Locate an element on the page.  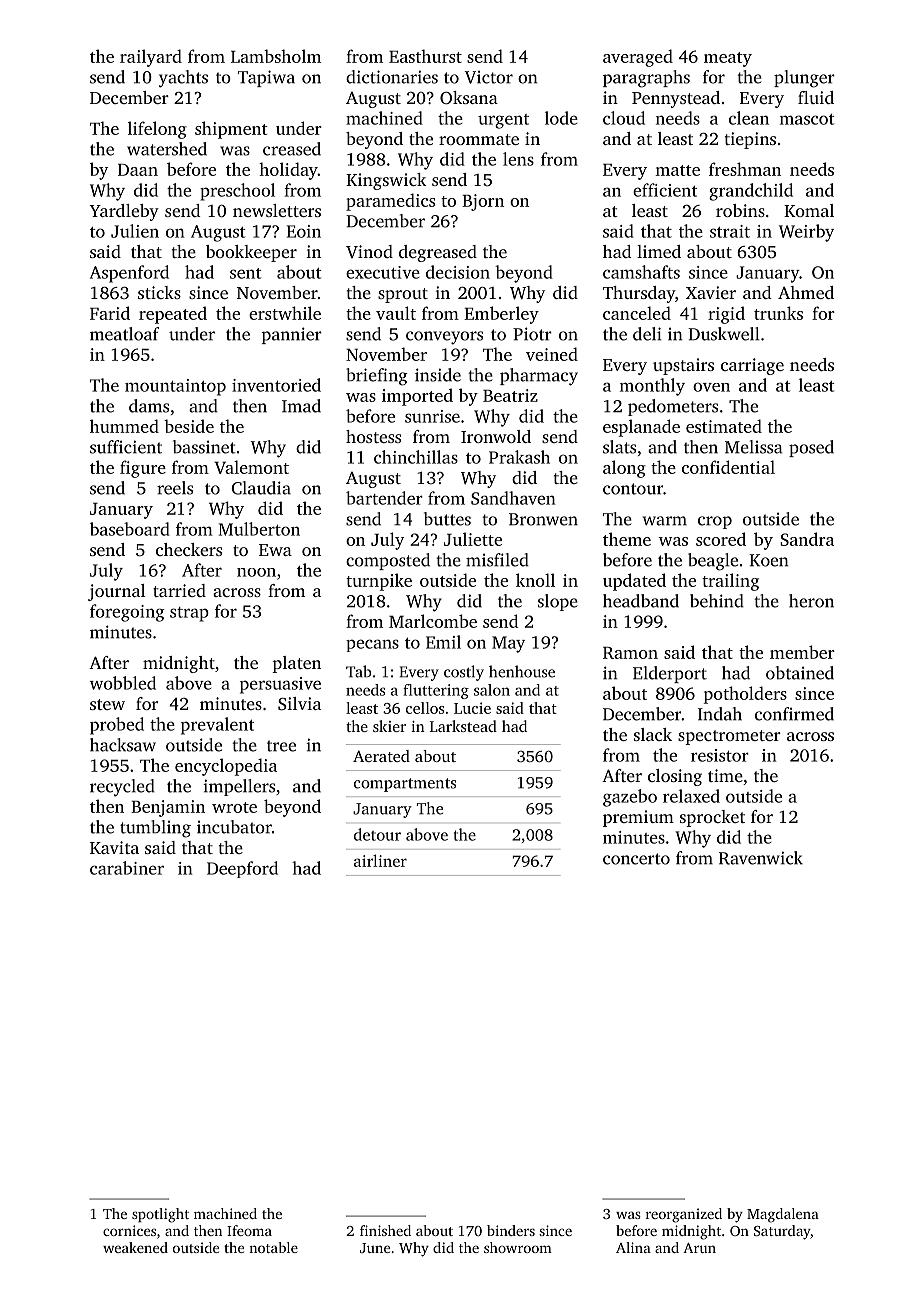
Victor is located at coordinates (489, 77).
